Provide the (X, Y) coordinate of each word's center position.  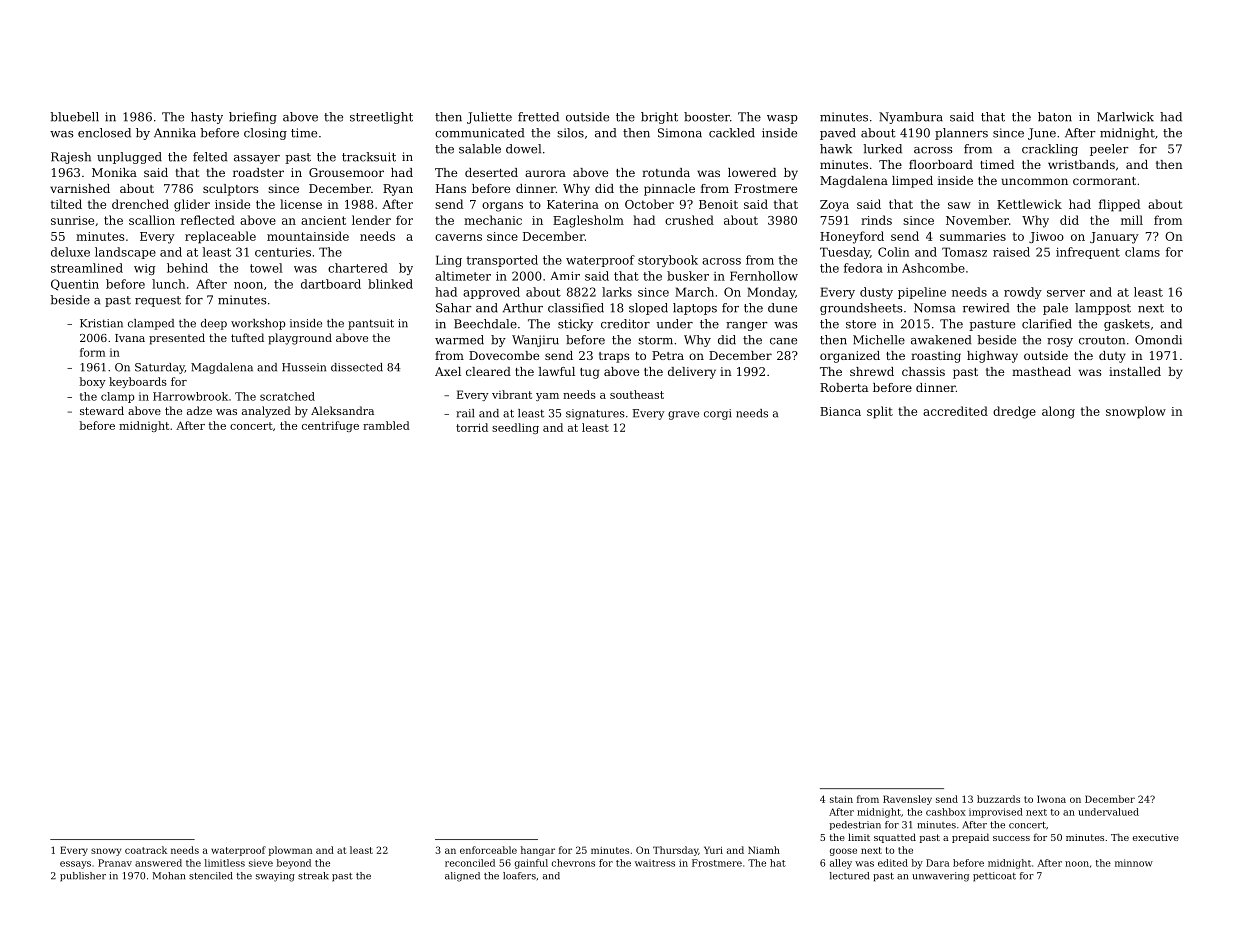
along (1058, 412)
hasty (207, 118)
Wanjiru (535, 341)
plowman (290, 851)
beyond (294, 864)
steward (102, 410)
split (880, 412)
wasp (782, 119)
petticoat (994, 877)
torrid (472, 427)
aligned (462, 877)
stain (841, 799)
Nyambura (911, 118)
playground (300, 339)
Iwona (1051, 799)
